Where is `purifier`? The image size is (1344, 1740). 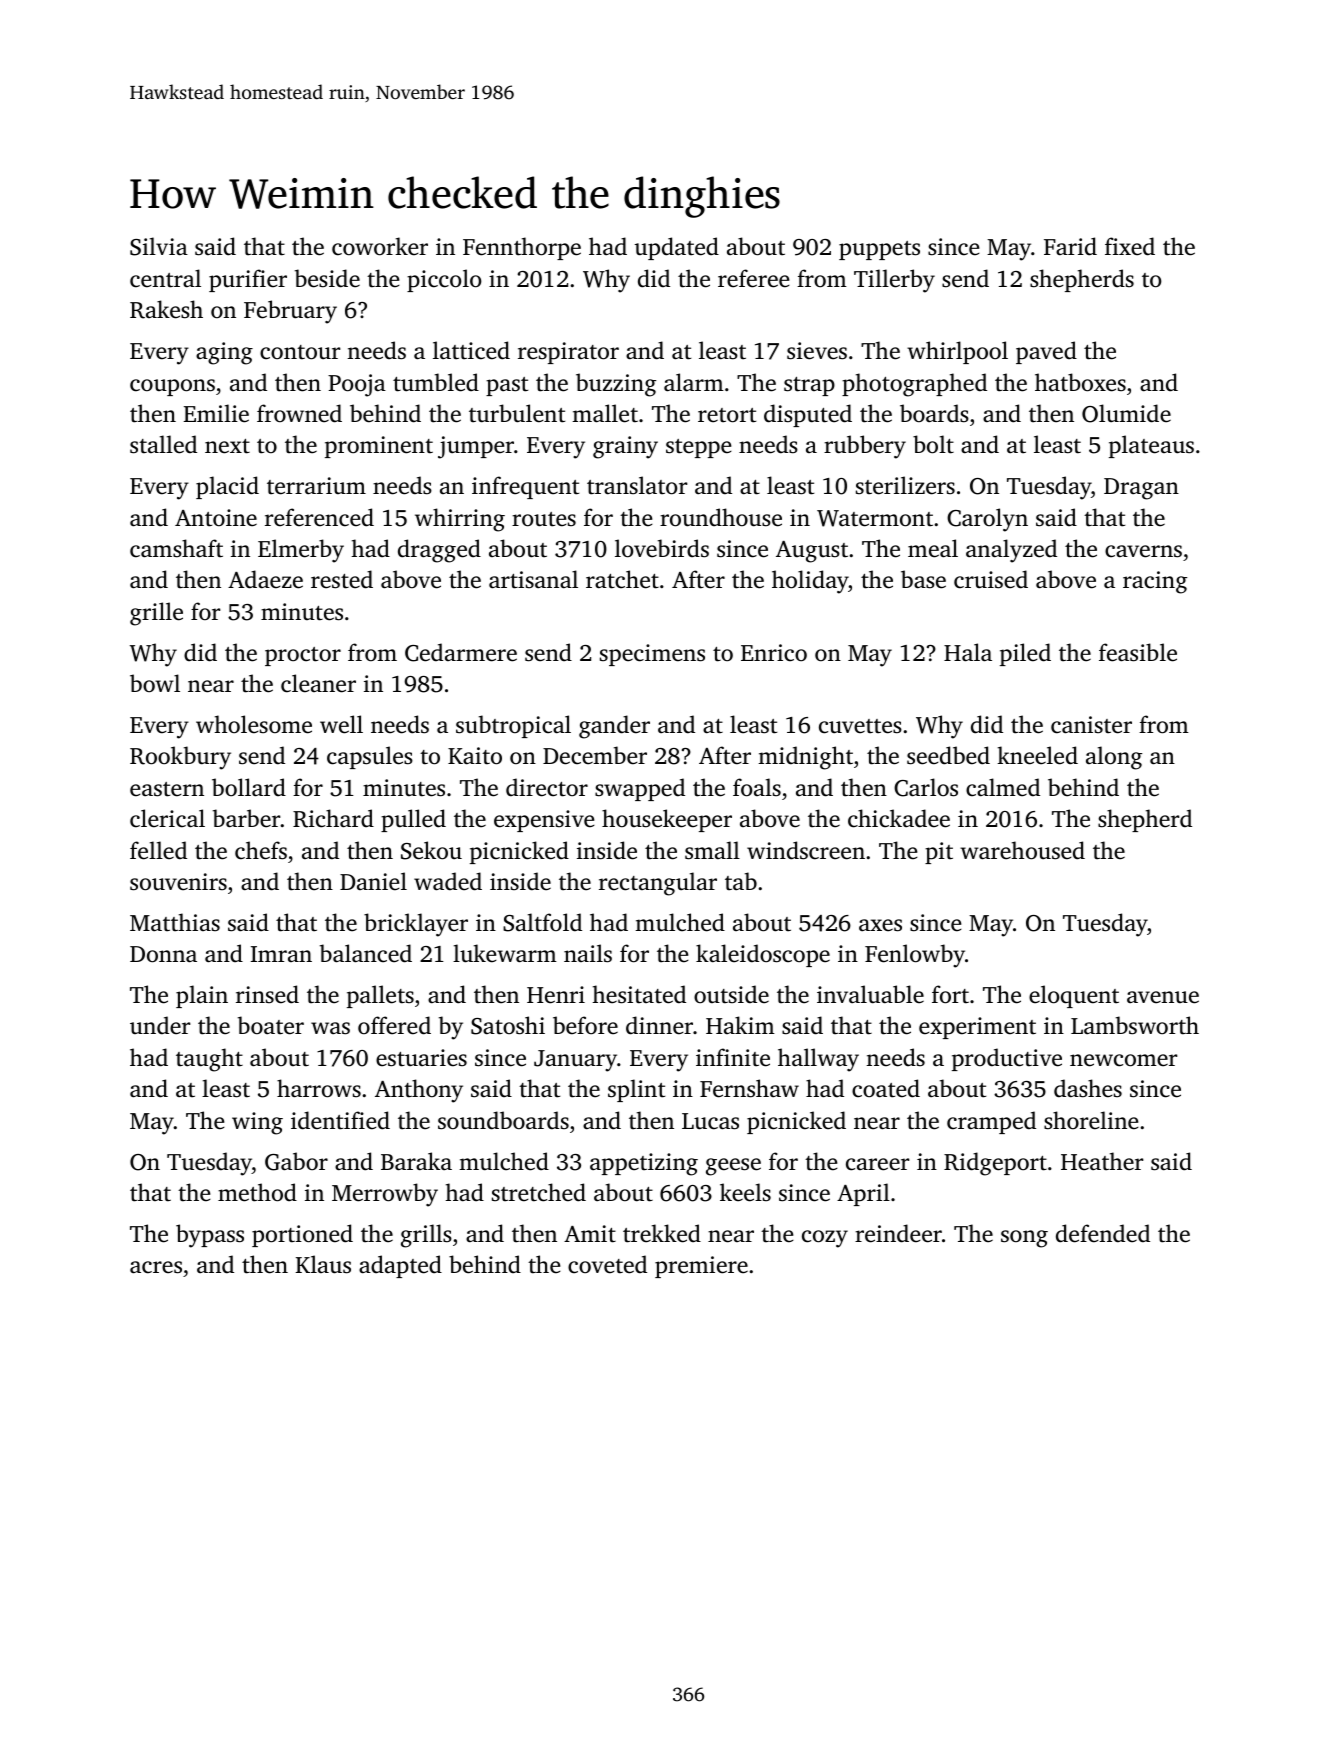 purifier is located at coordinates (248, 280).
